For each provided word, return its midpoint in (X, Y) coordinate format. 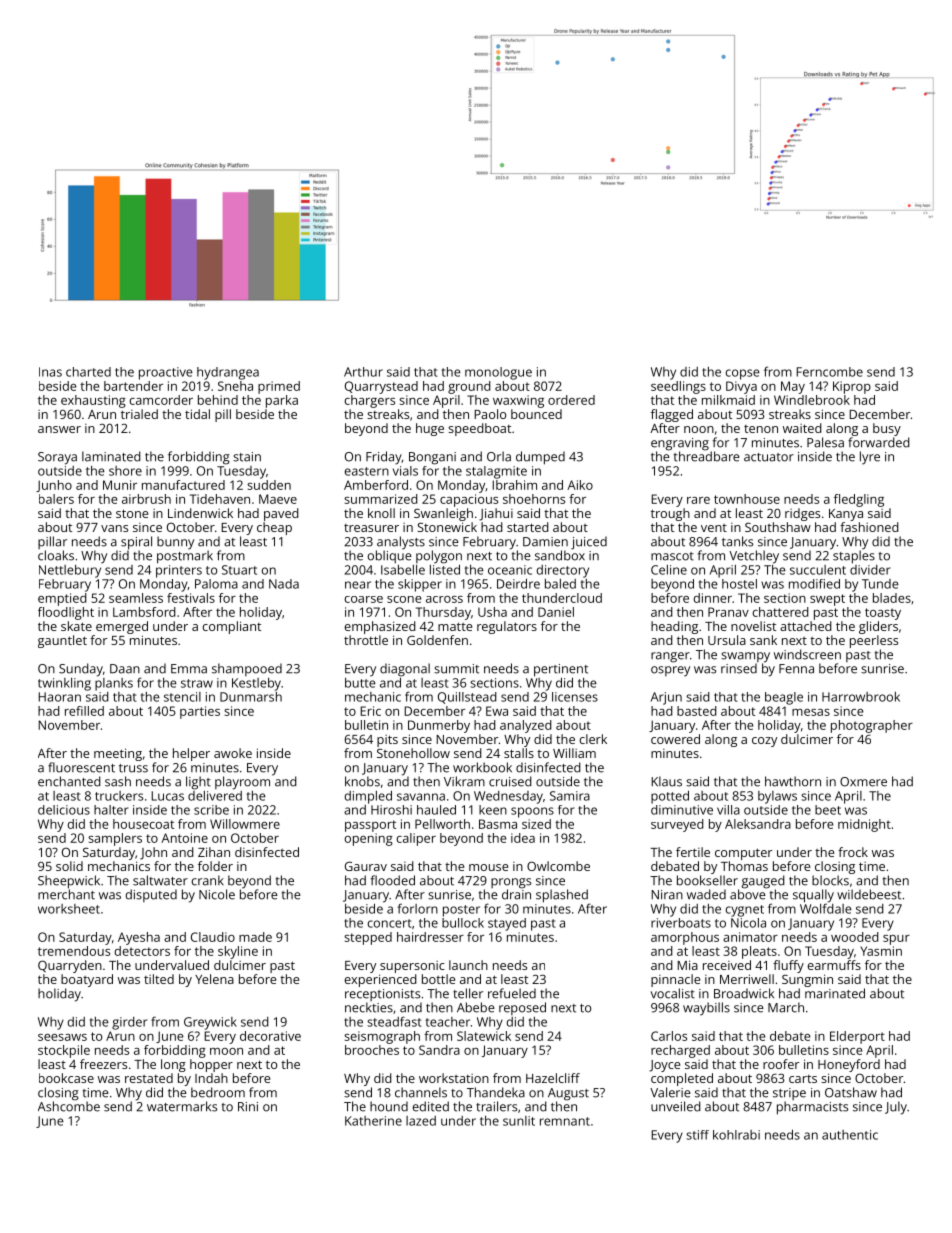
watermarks (182, 1106)
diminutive (682, 810)
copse (743, 374)
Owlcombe (558, 866)
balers (56, 499)
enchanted (69, 781)
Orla (499, 456)
